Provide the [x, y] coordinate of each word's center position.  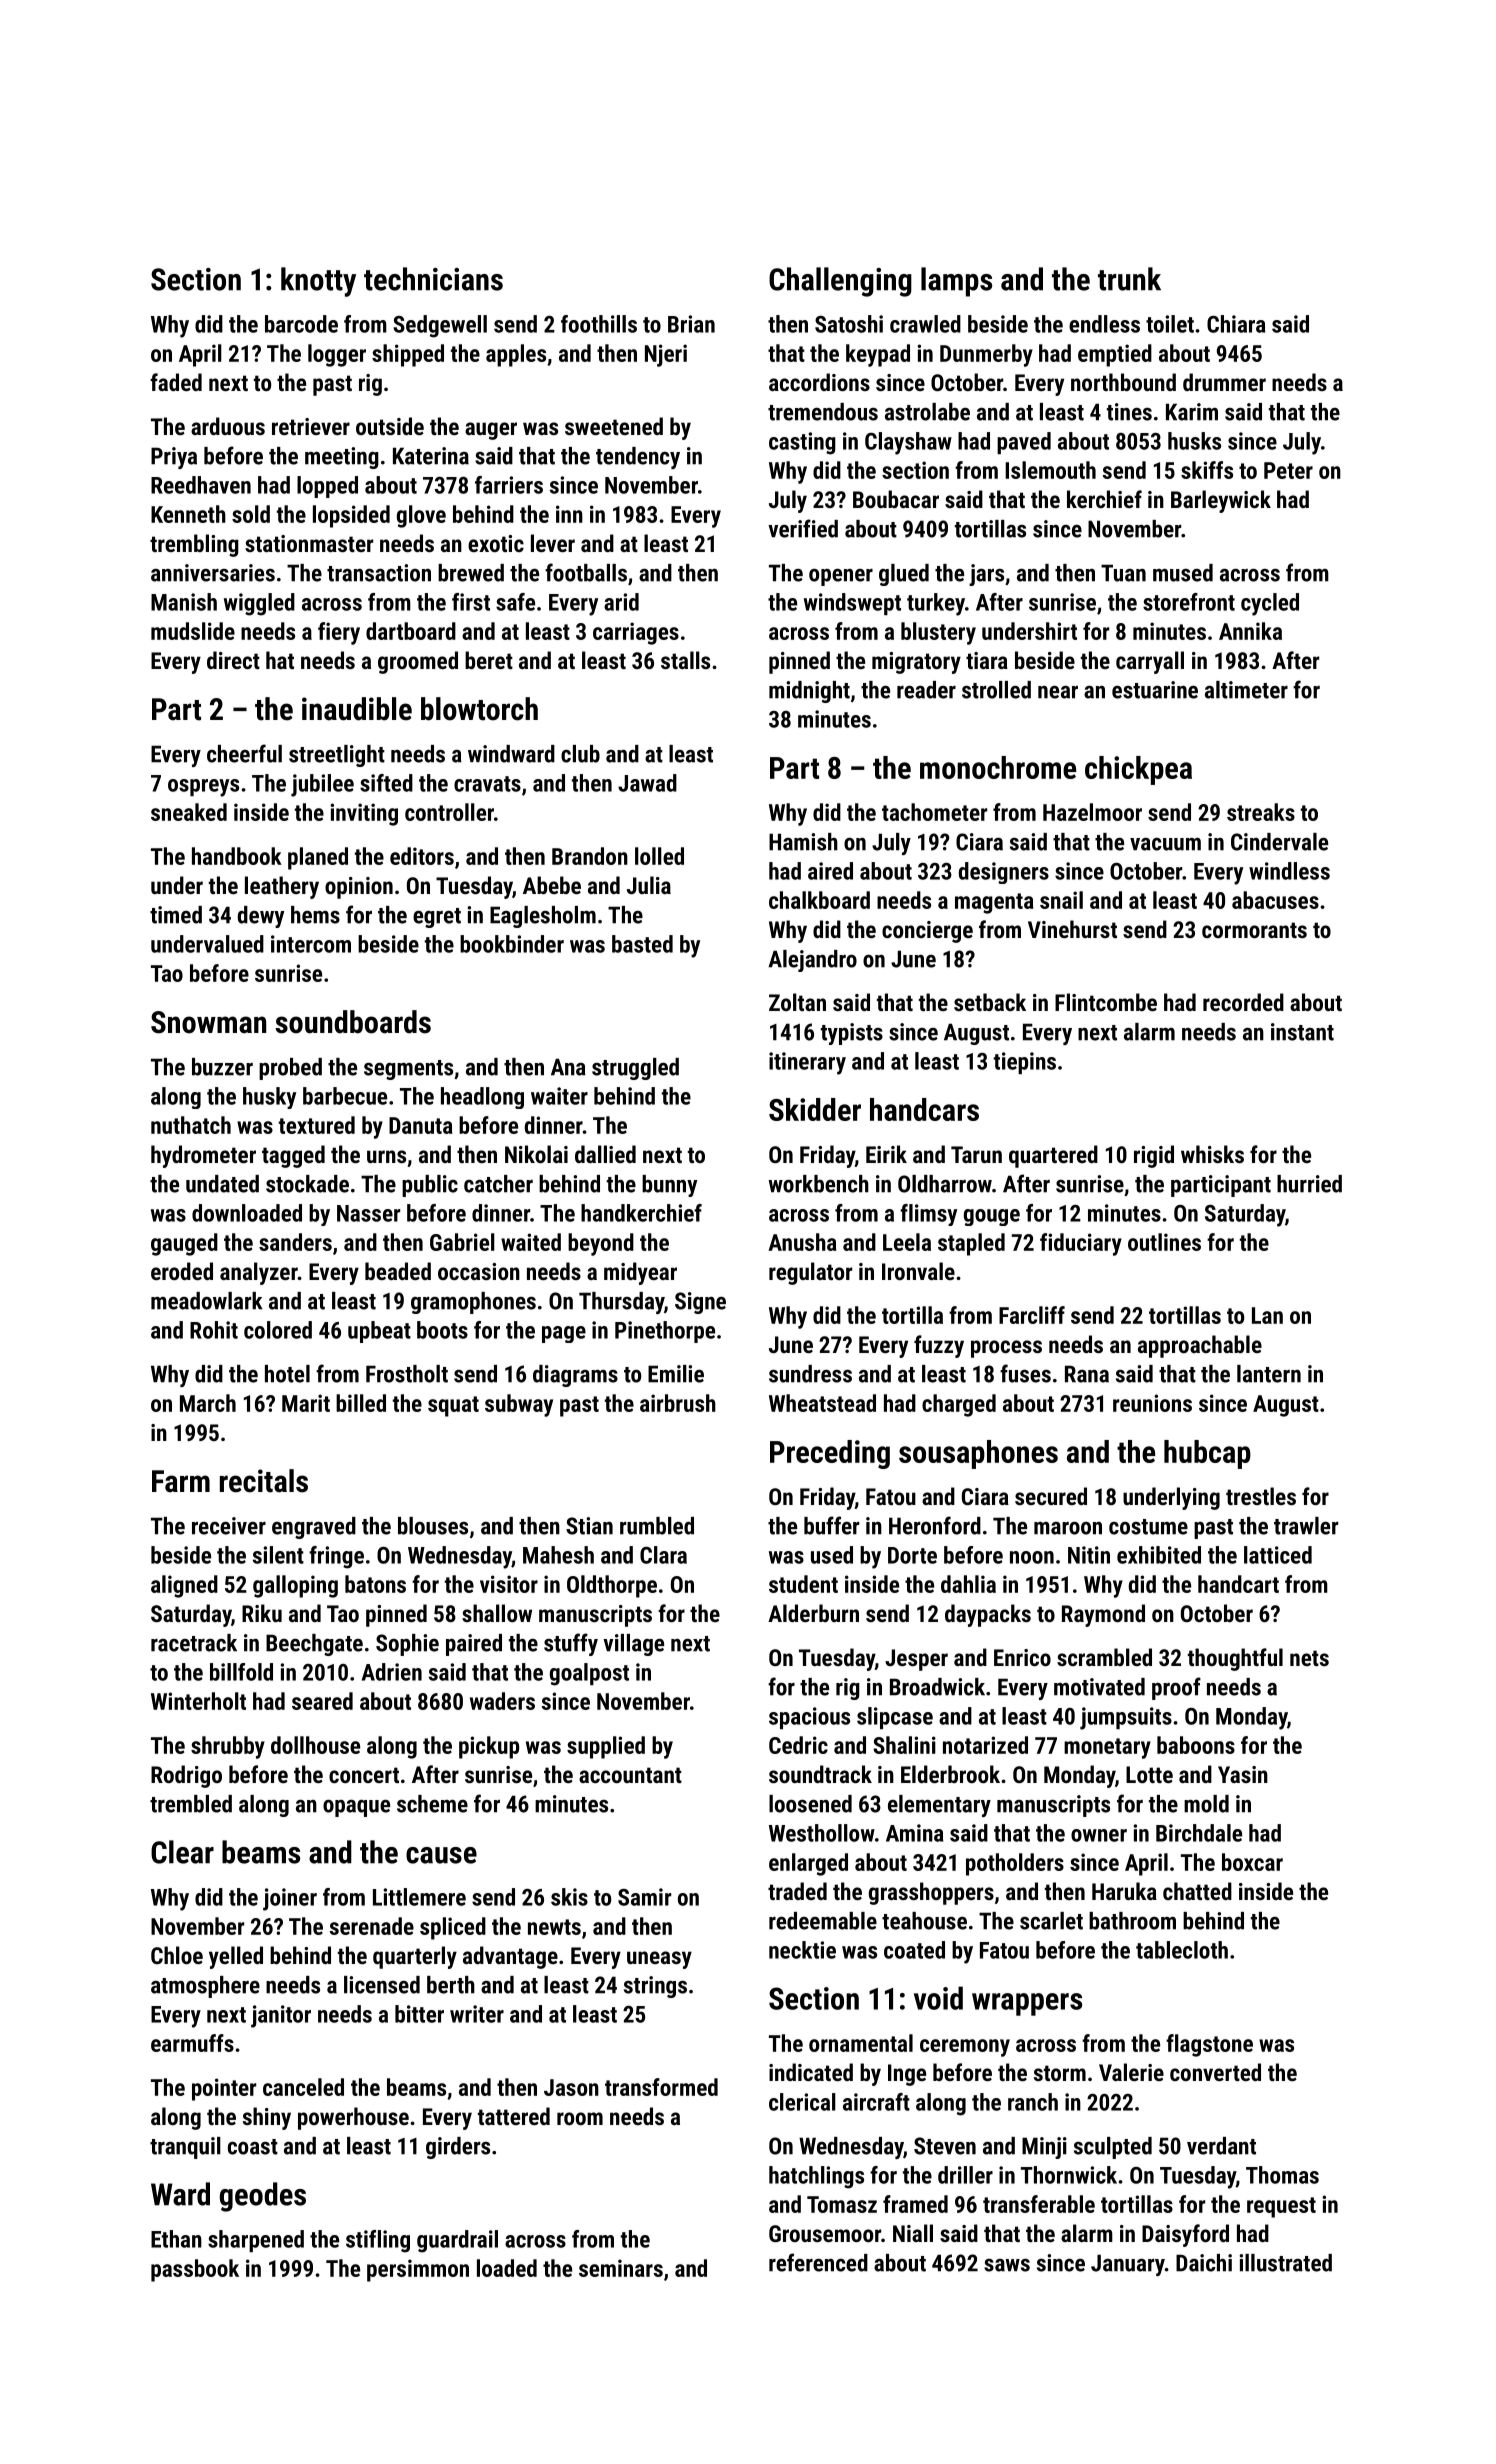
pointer [224, 2089]
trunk [1129, 279]
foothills [599, 324]
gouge [992, 1217]
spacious [809, 1718]
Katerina [431, 456]
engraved [314, 1528]
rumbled [657, 1526]
